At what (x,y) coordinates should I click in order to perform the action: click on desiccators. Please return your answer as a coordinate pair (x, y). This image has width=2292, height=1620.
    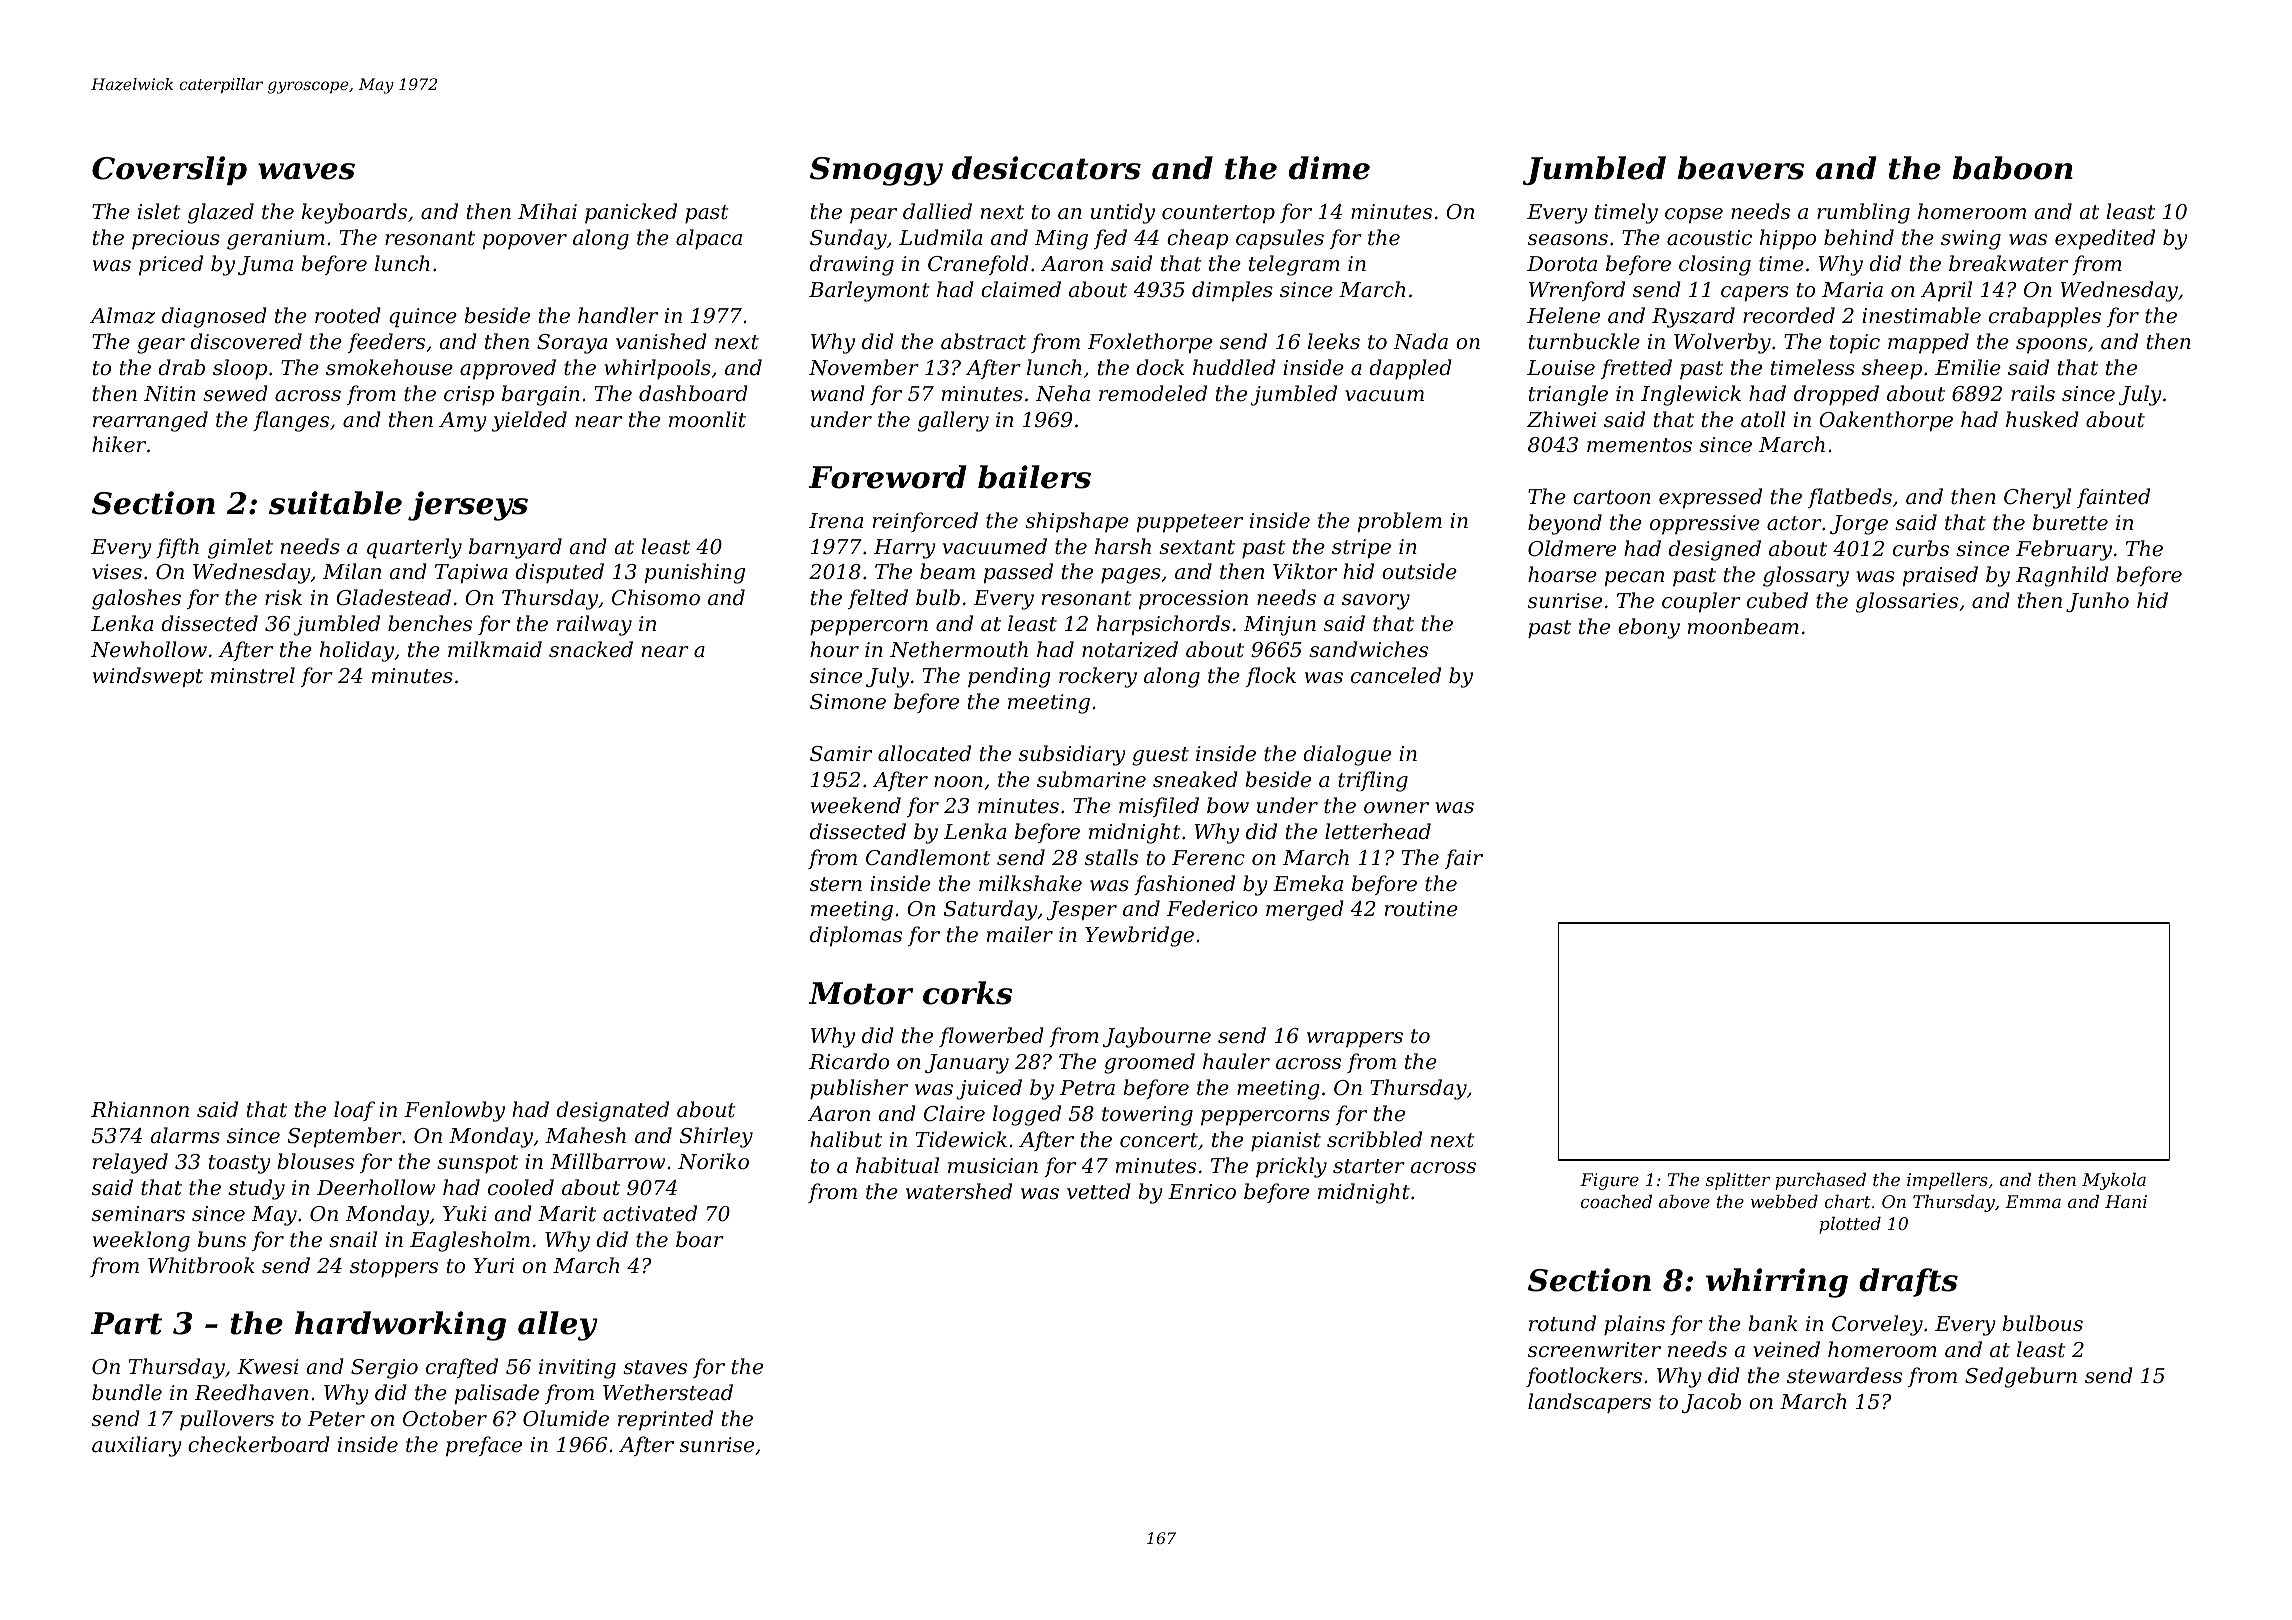
    Looking at the image, I should click on (1046, 168).
